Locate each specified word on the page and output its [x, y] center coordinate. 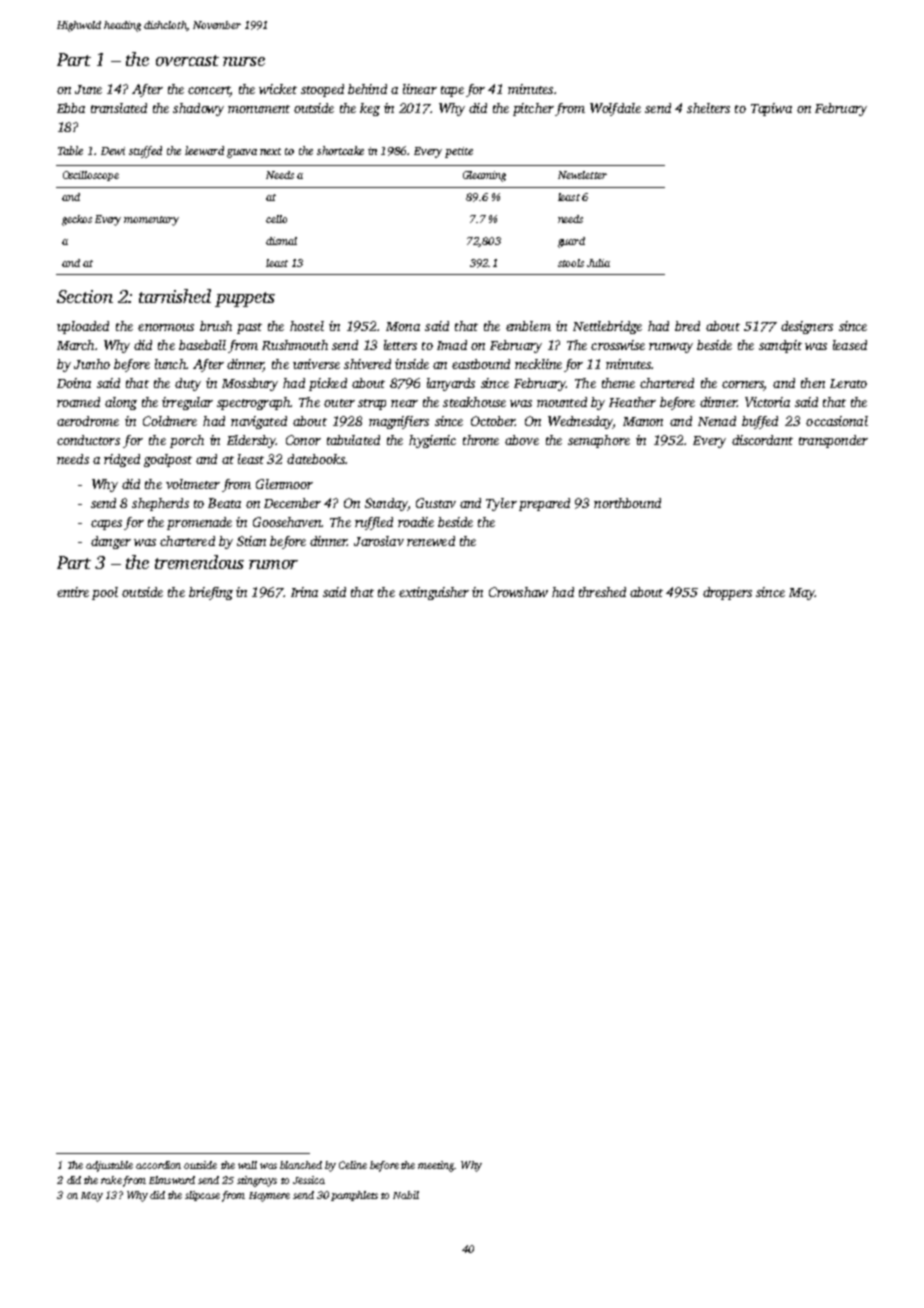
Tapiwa [771, 109]
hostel [307, 326]
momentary [151, 221]
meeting [436, 1166]
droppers [727, 593]
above [522, 440]
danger [111, 542]
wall [247, 1165]
